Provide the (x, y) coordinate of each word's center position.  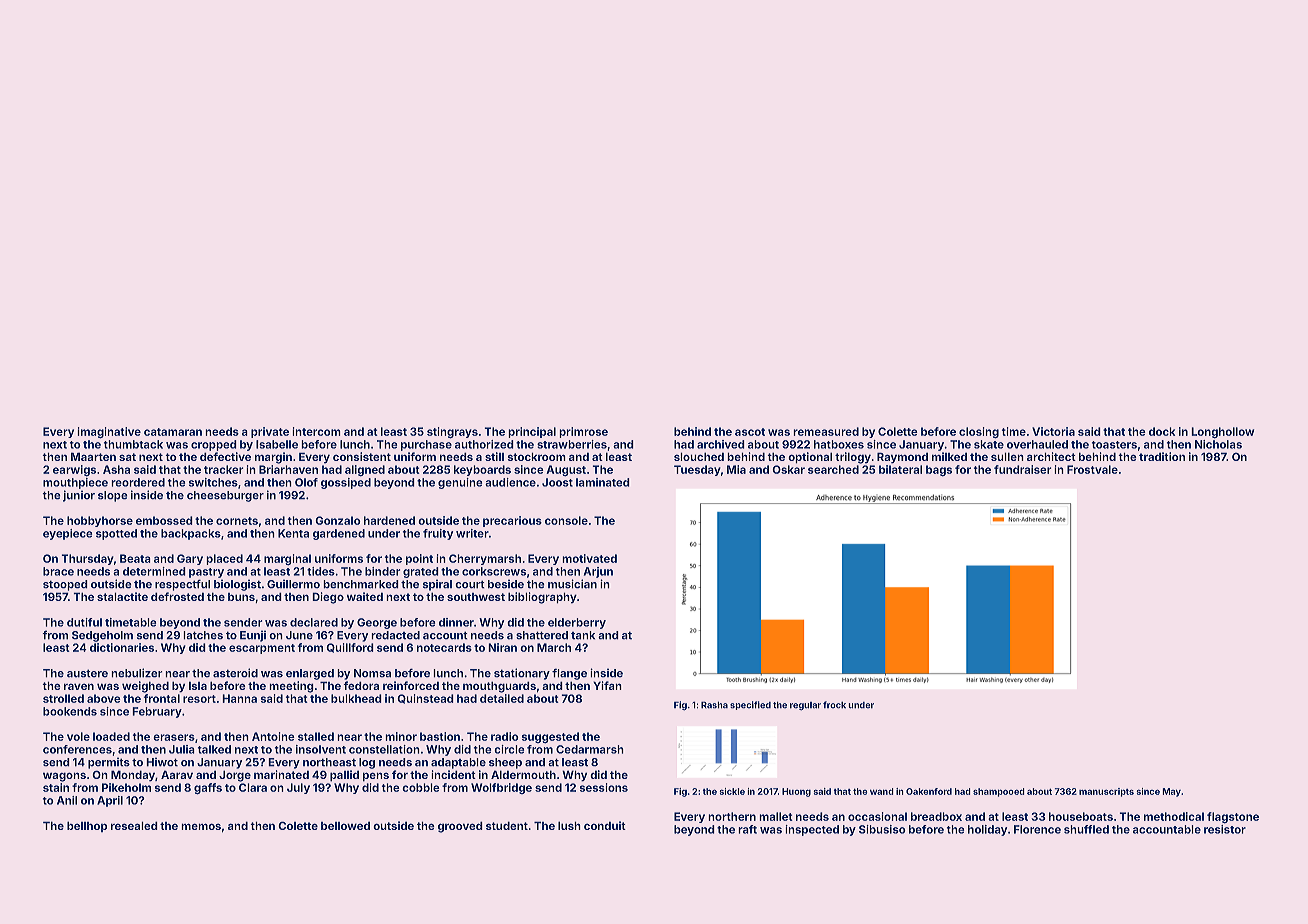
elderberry (577, 623)
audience (510, 482)
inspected (812, 830)
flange (569, 674)
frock (834, 705)
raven (79, 686)
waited (365, 596)
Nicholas (1218, 444)
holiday (987, 830)
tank (583, 635)
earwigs (74, 471)
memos (201, 826)
